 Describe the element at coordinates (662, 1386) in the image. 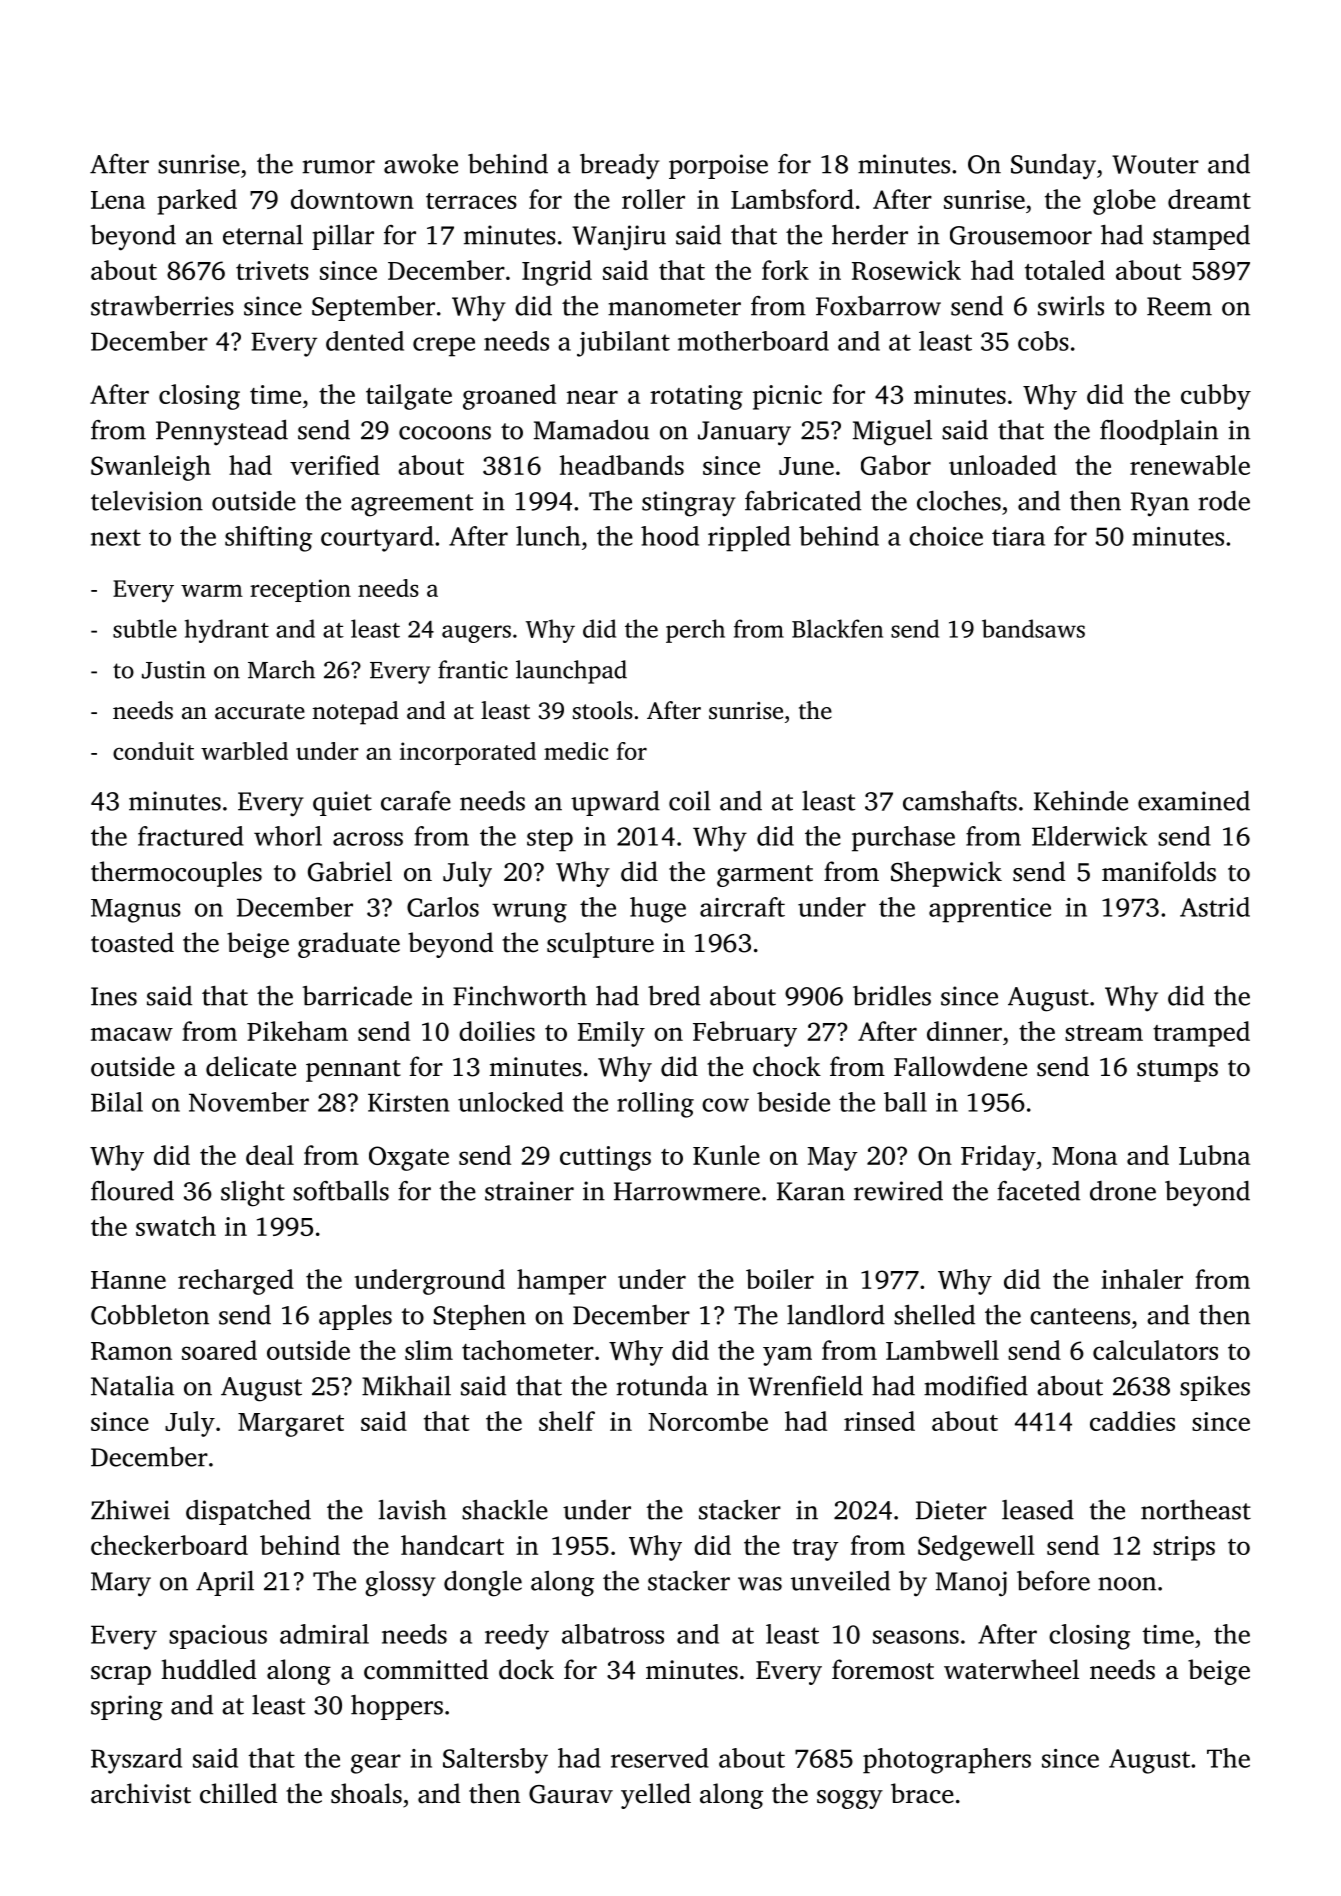

I see `rotunda` at that location.
